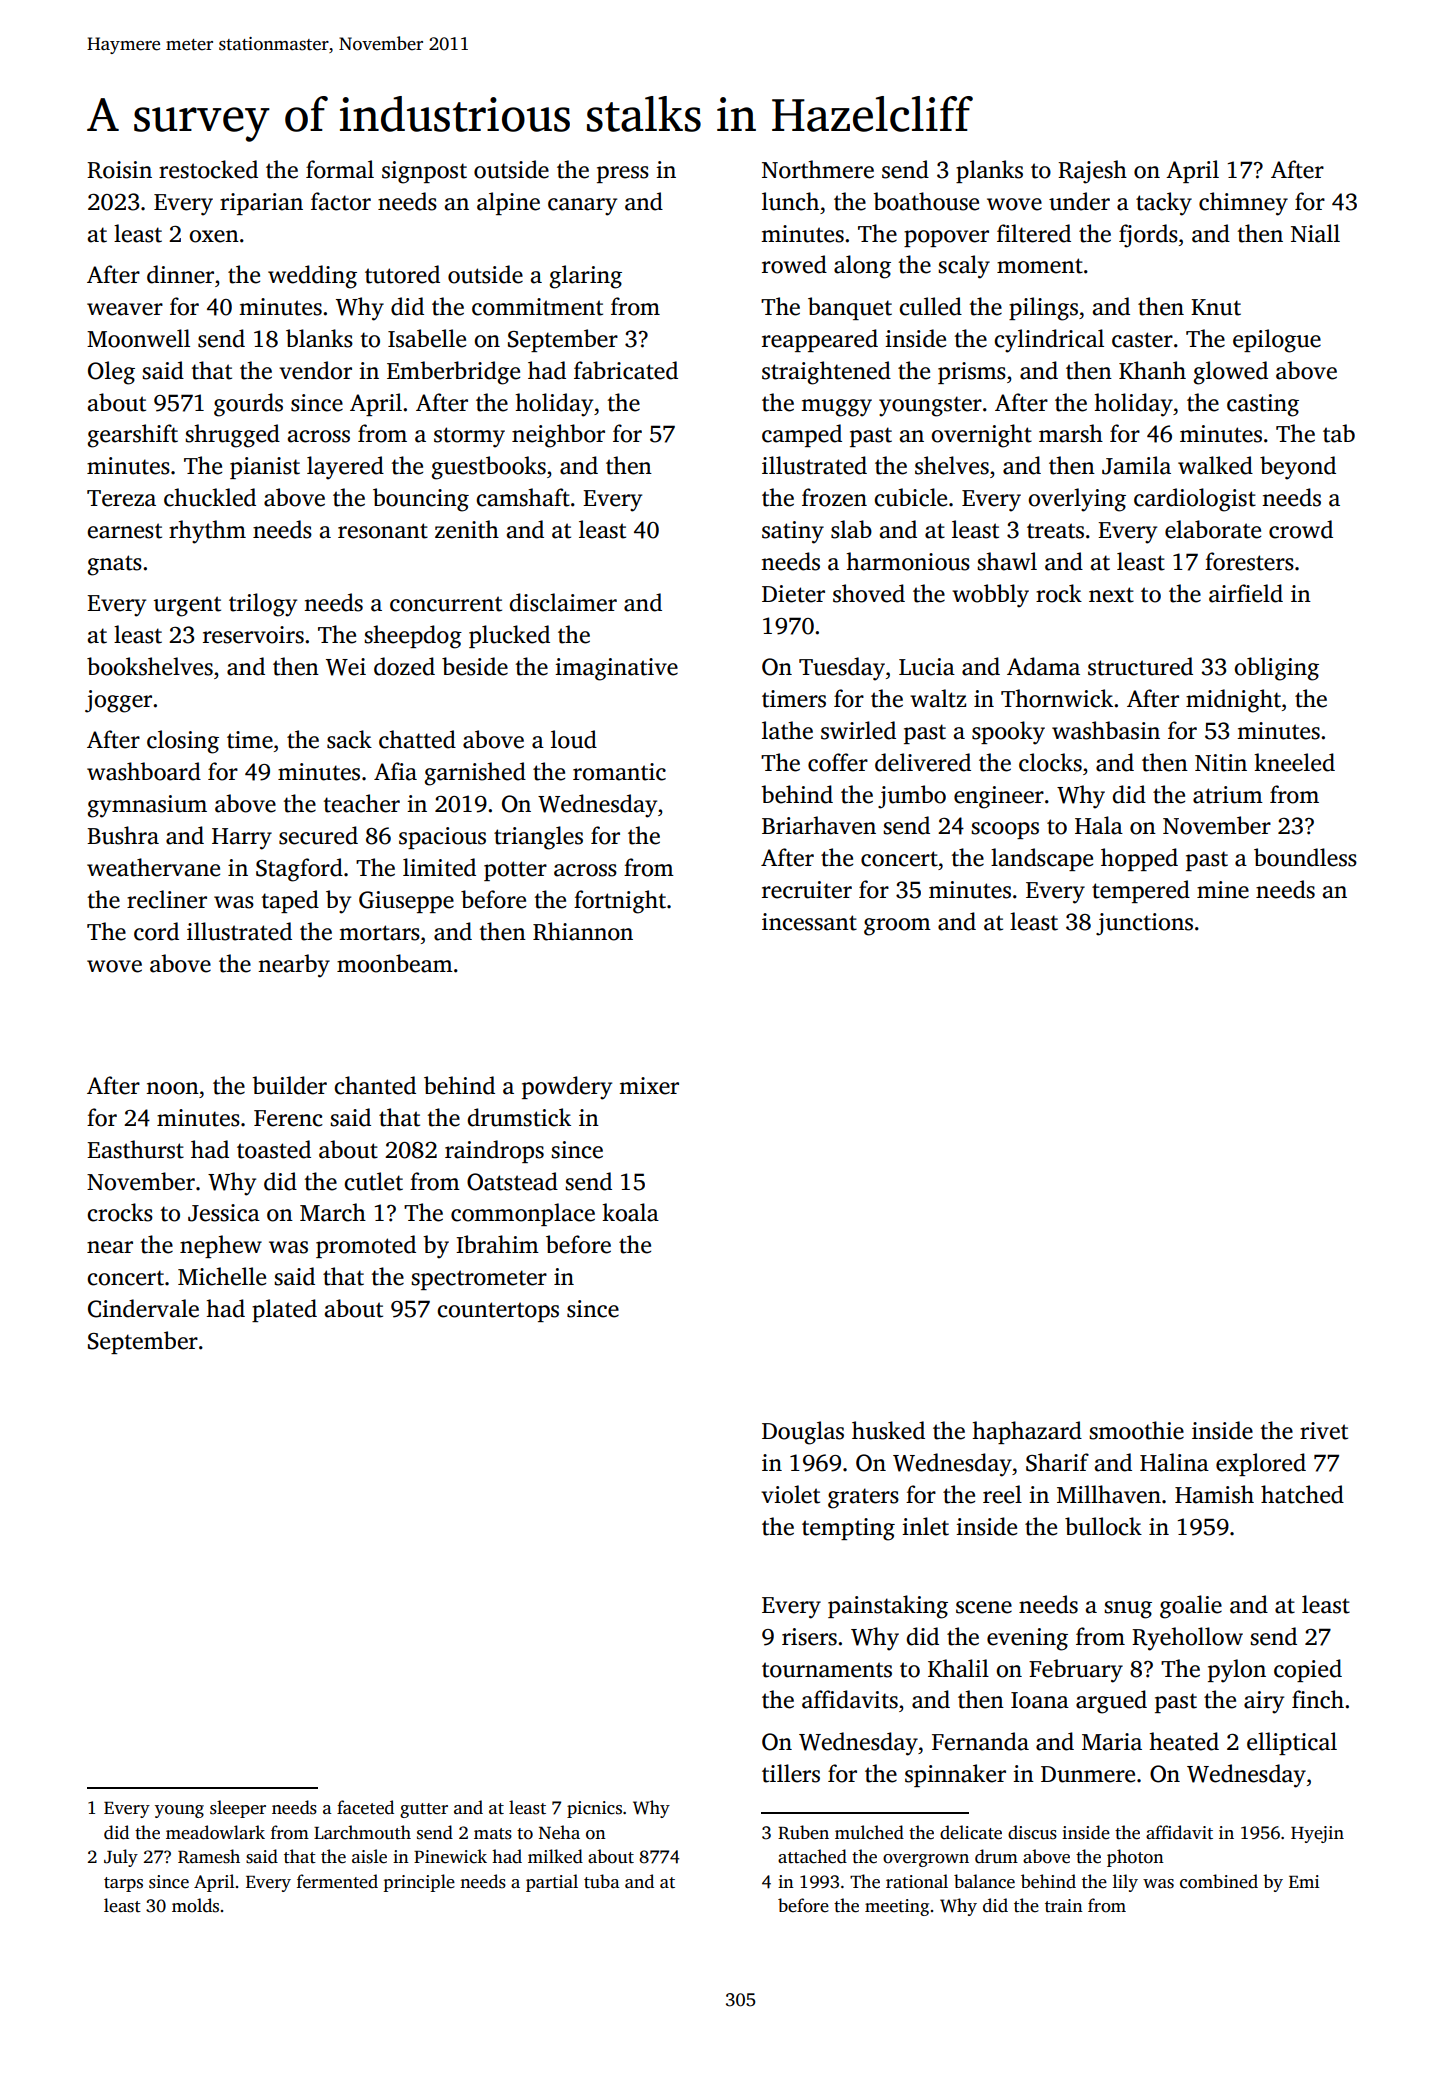 Image resolution: width=1450 pixels, height=2100 pixels. Describe the element at coordinates (623, 174) in the document. I see `press` at that location.
